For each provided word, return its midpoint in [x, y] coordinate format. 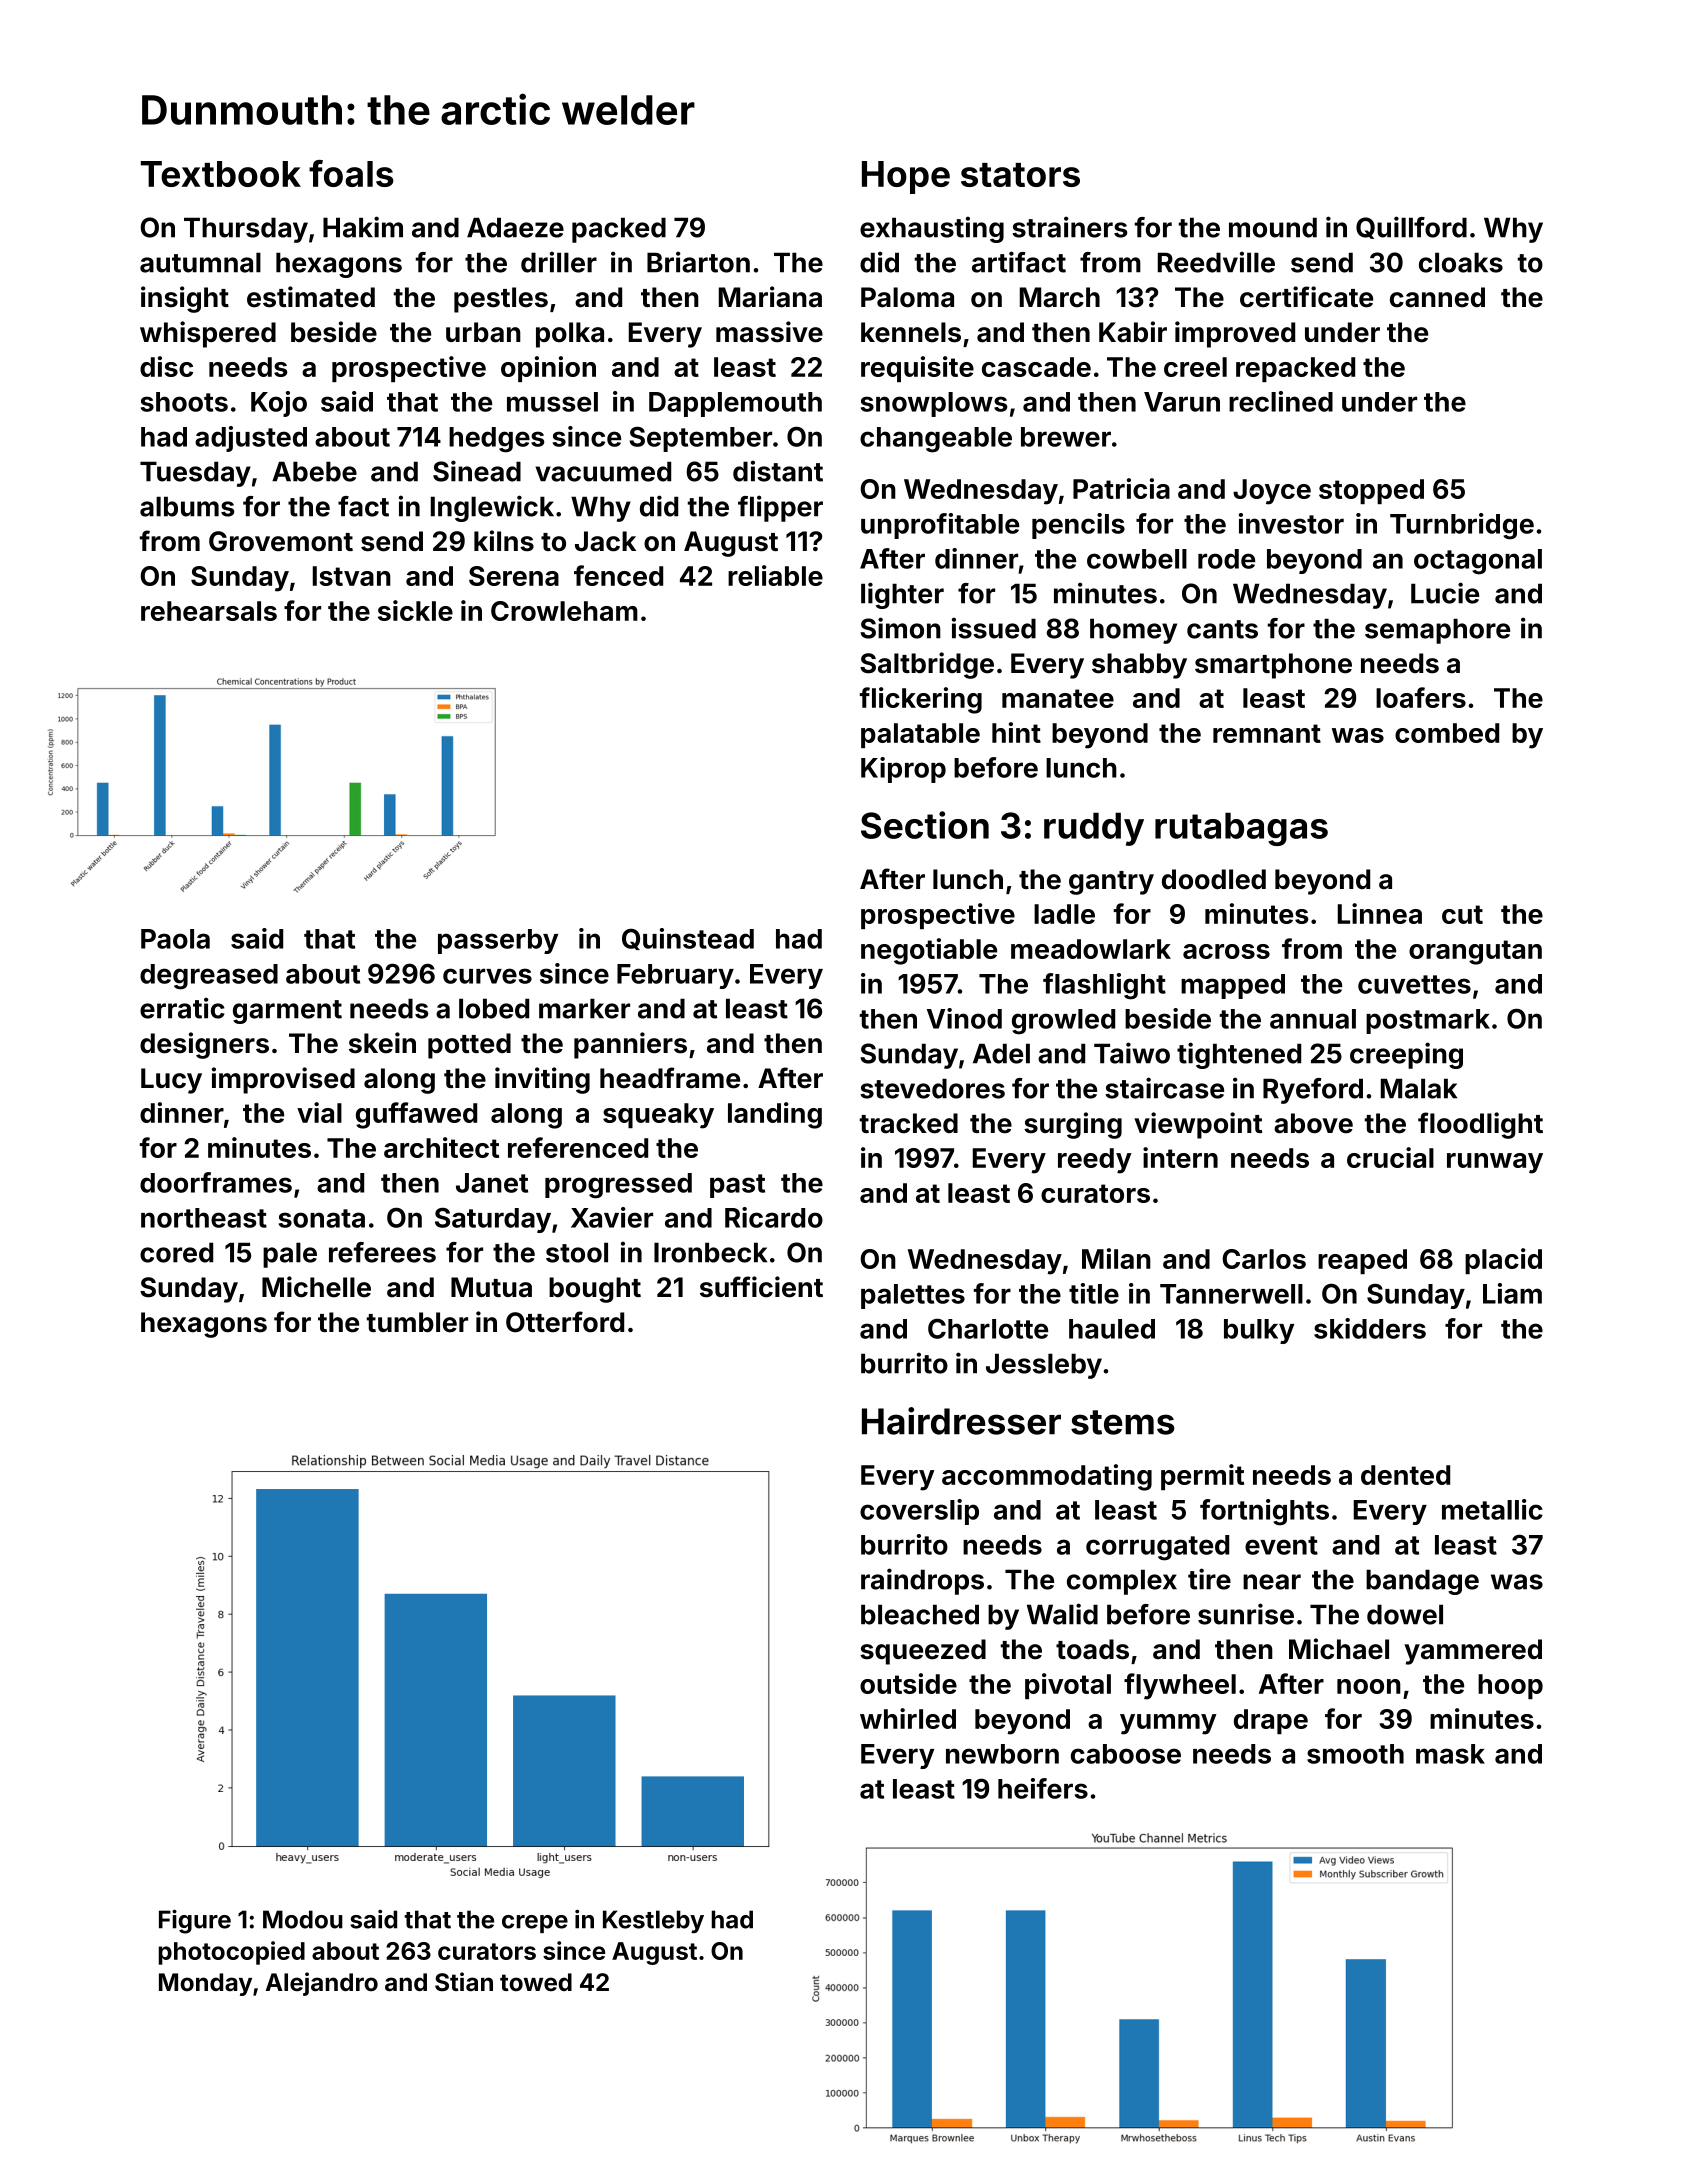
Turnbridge [1462, 526]
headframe [670, 1078]
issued [994, 628]
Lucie [1445, 593]
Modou [303, 1919]
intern [1180, 1157]
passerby [498, 941]
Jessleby [1044, 1366]
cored [176, 1252]
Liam [1512, 1293]
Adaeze [515, 227]
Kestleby [653, 1922]
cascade [1036, 367]
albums [187, 506]
